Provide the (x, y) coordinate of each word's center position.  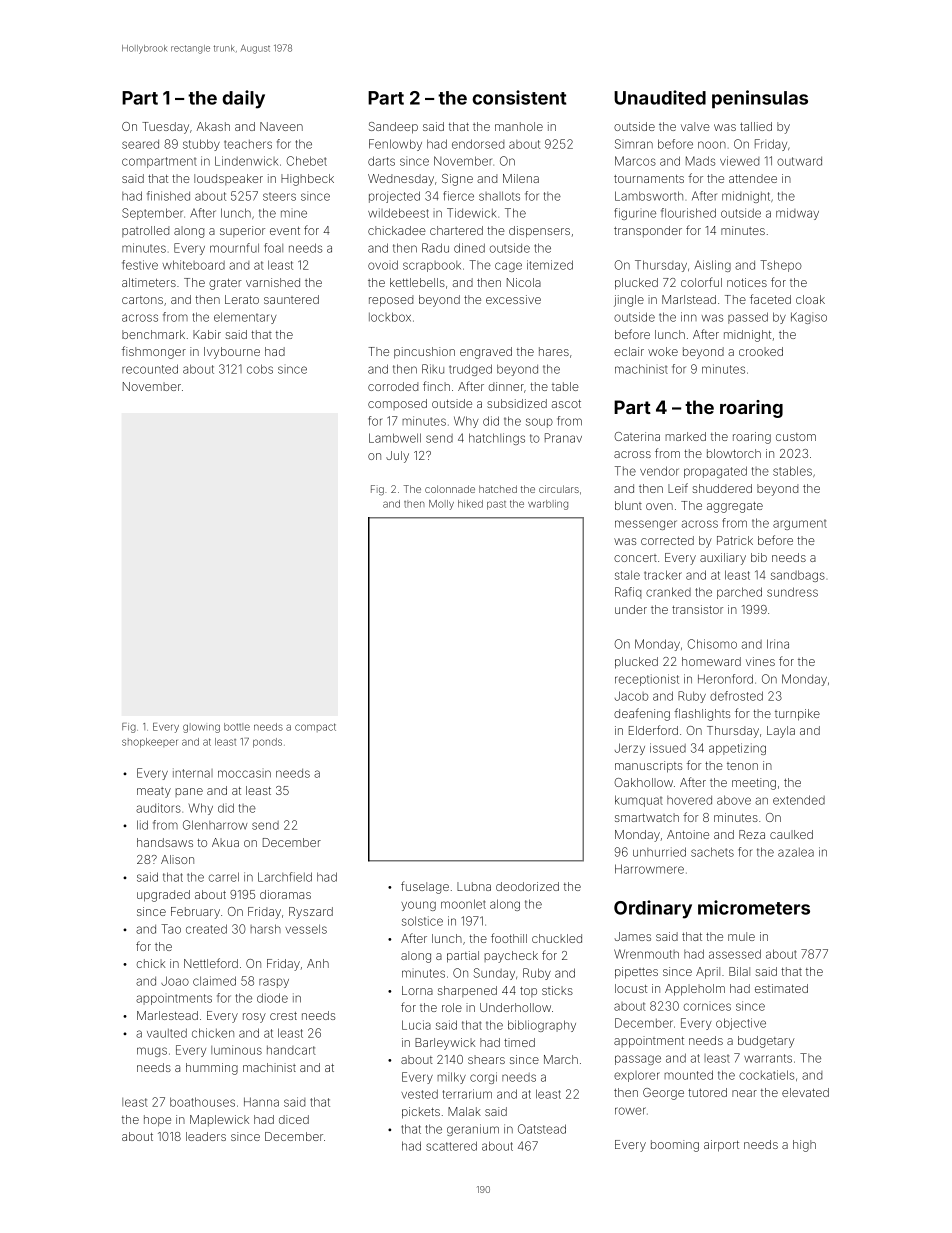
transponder (648, 231)
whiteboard (193, 265)
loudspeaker (228, 179)
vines (760, 661)
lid (142, 825)
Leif (678, 488)
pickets (421, 1113)
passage (638, 1060)
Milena (521, 178)
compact (315, 727)
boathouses (202, 1102)
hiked (470, 504)
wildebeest (398, 213)
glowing (201, 728)
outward (799, 161)
